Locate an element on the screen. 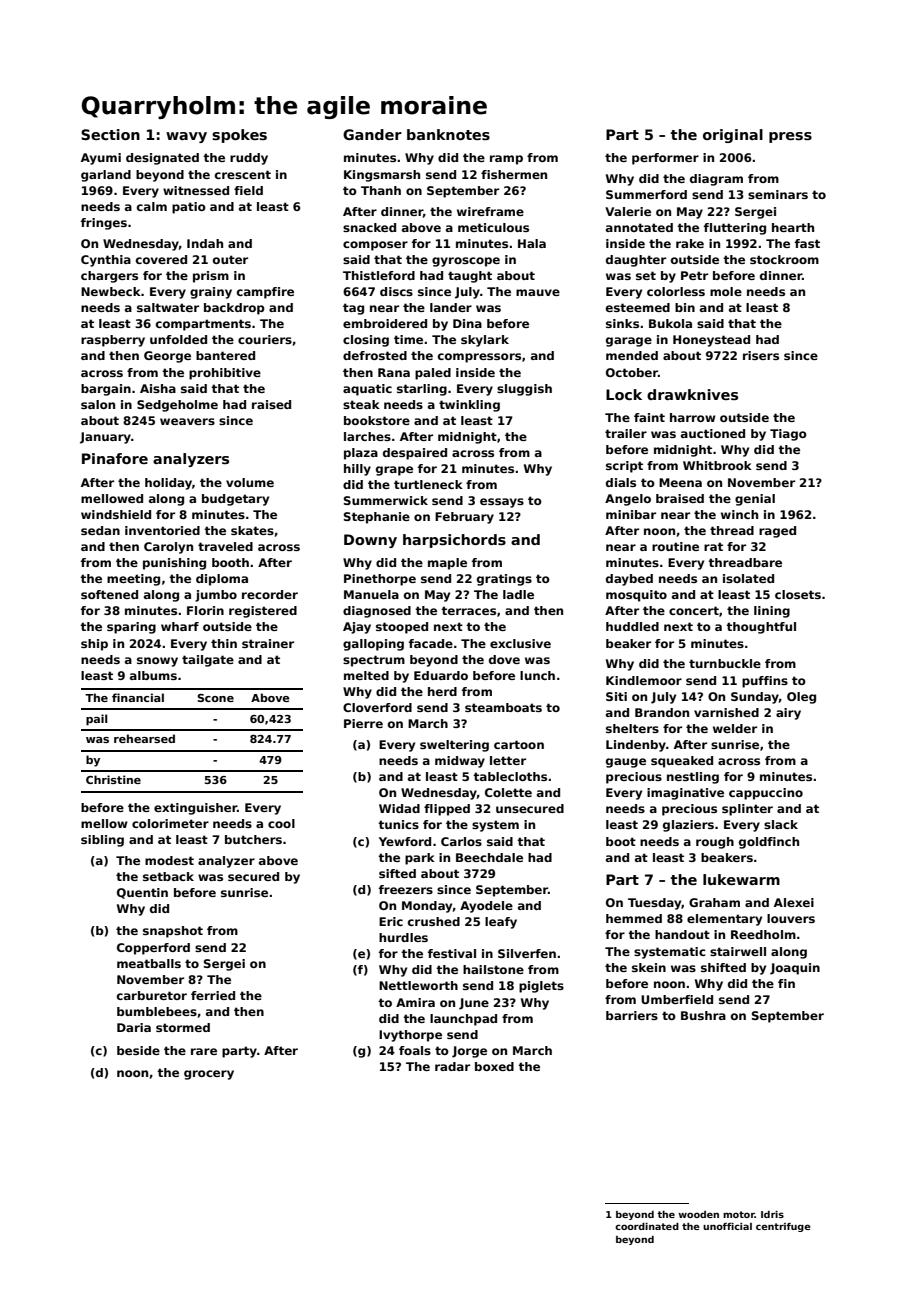  radar is located at coordinates (452, 1066).
